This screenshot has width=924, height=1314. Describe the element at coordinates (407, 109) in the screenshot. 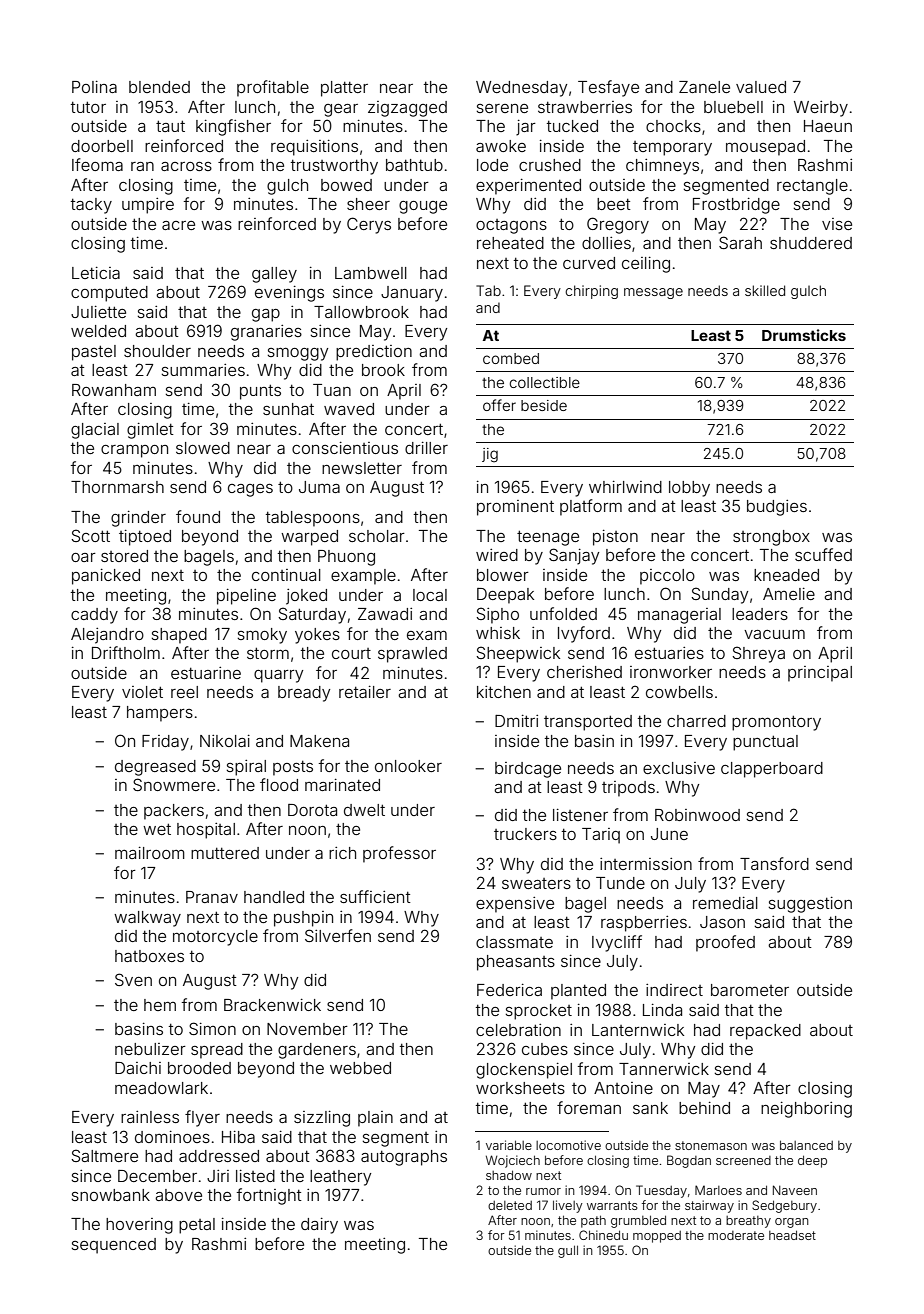

I see `zigzagged` at that location.
